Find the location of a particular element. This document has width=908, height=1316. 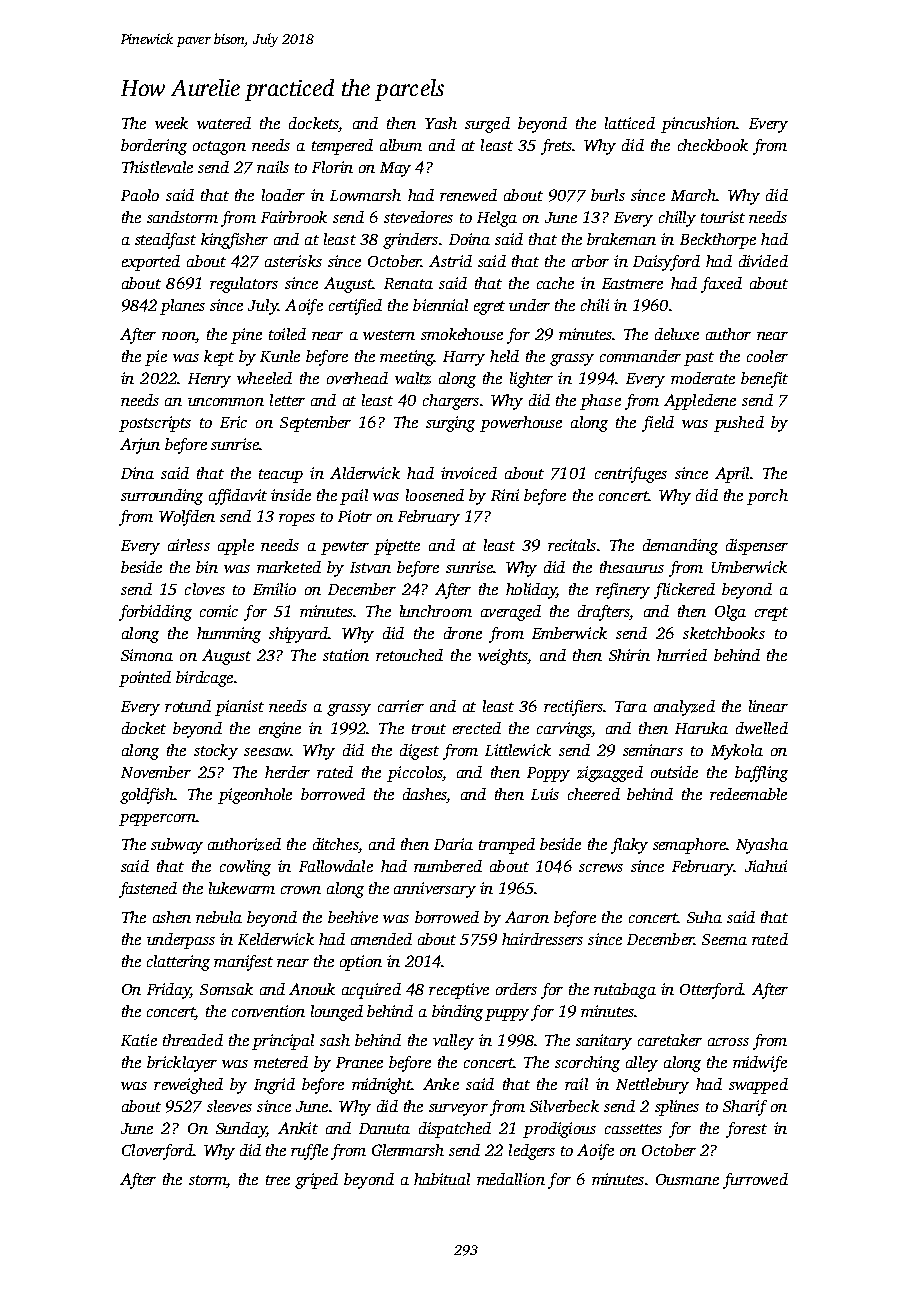

lunchroom is located at coordinates (436, 611).
